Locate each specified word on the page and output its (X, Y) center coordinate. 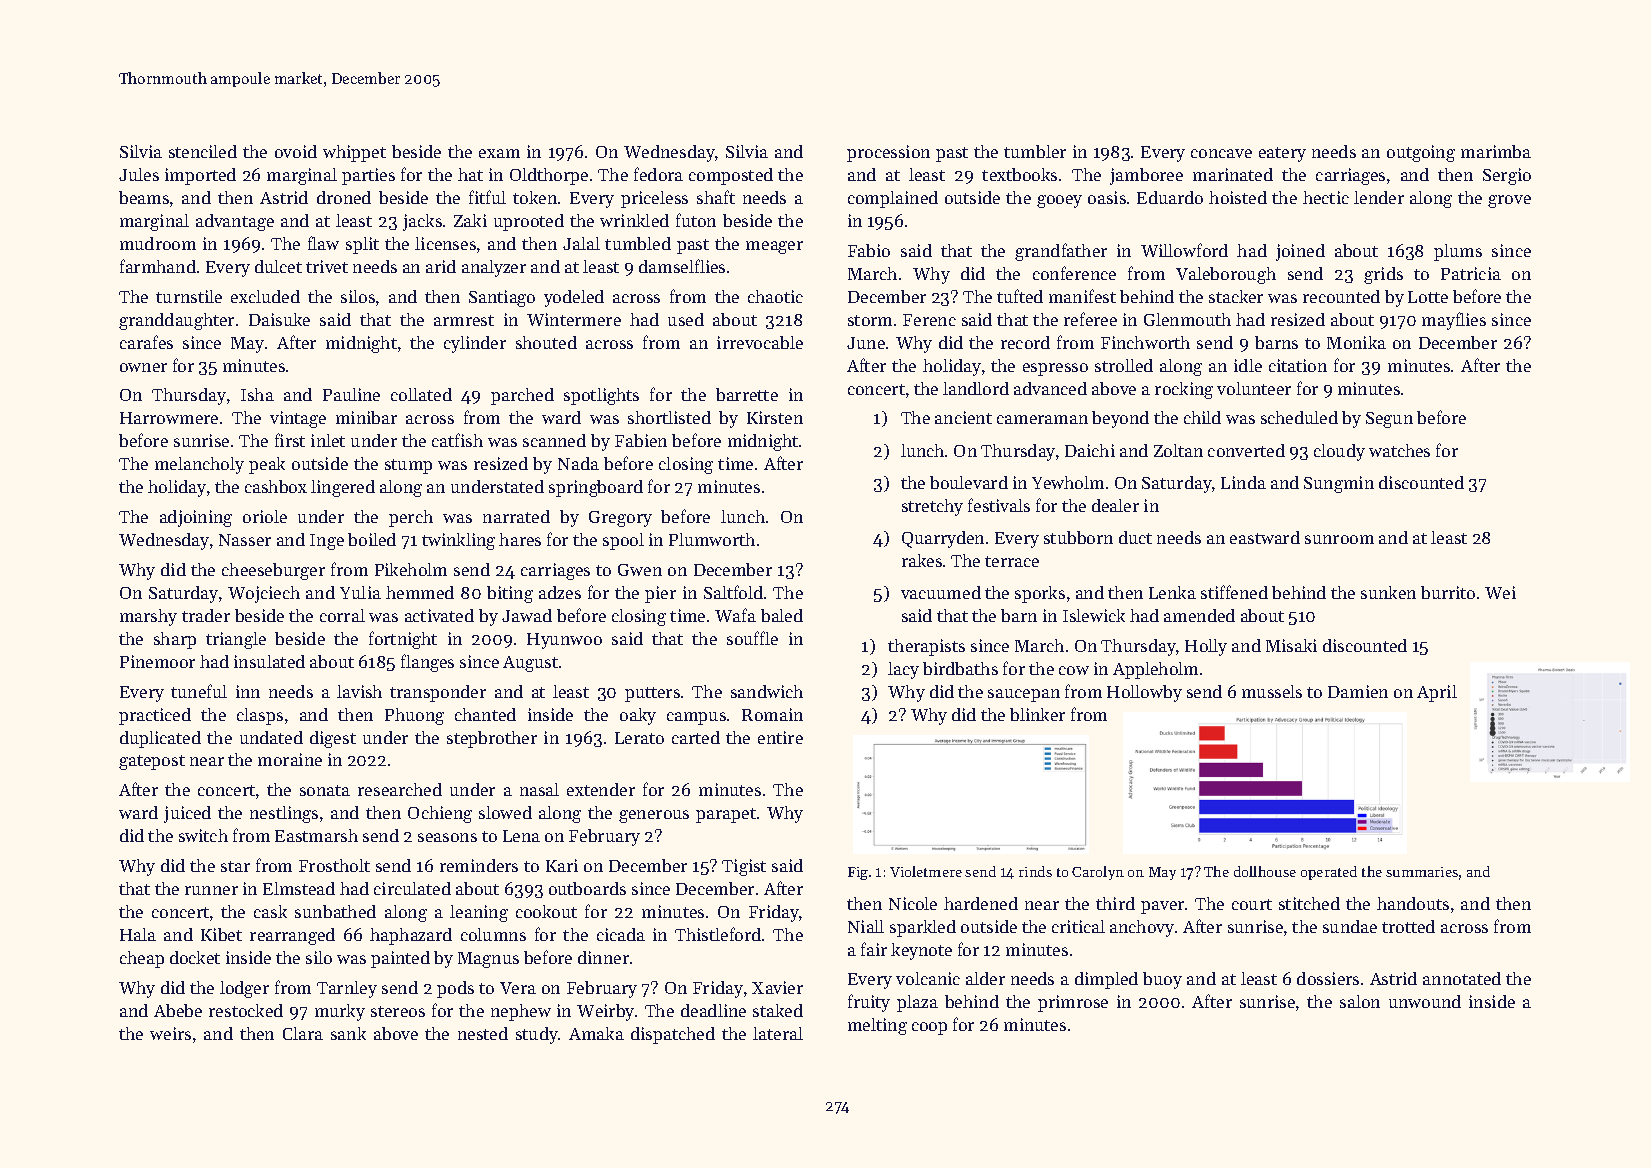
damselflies (682, 266)
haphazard (411, 936)
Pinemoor (157, 661)
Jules (139, 174)
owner (143, 367)
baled (782, 615)
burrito (1448, 592)
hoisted (1238, 197)
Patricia (1471, 273)
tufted (1020, 296)
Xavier (777, 987)
